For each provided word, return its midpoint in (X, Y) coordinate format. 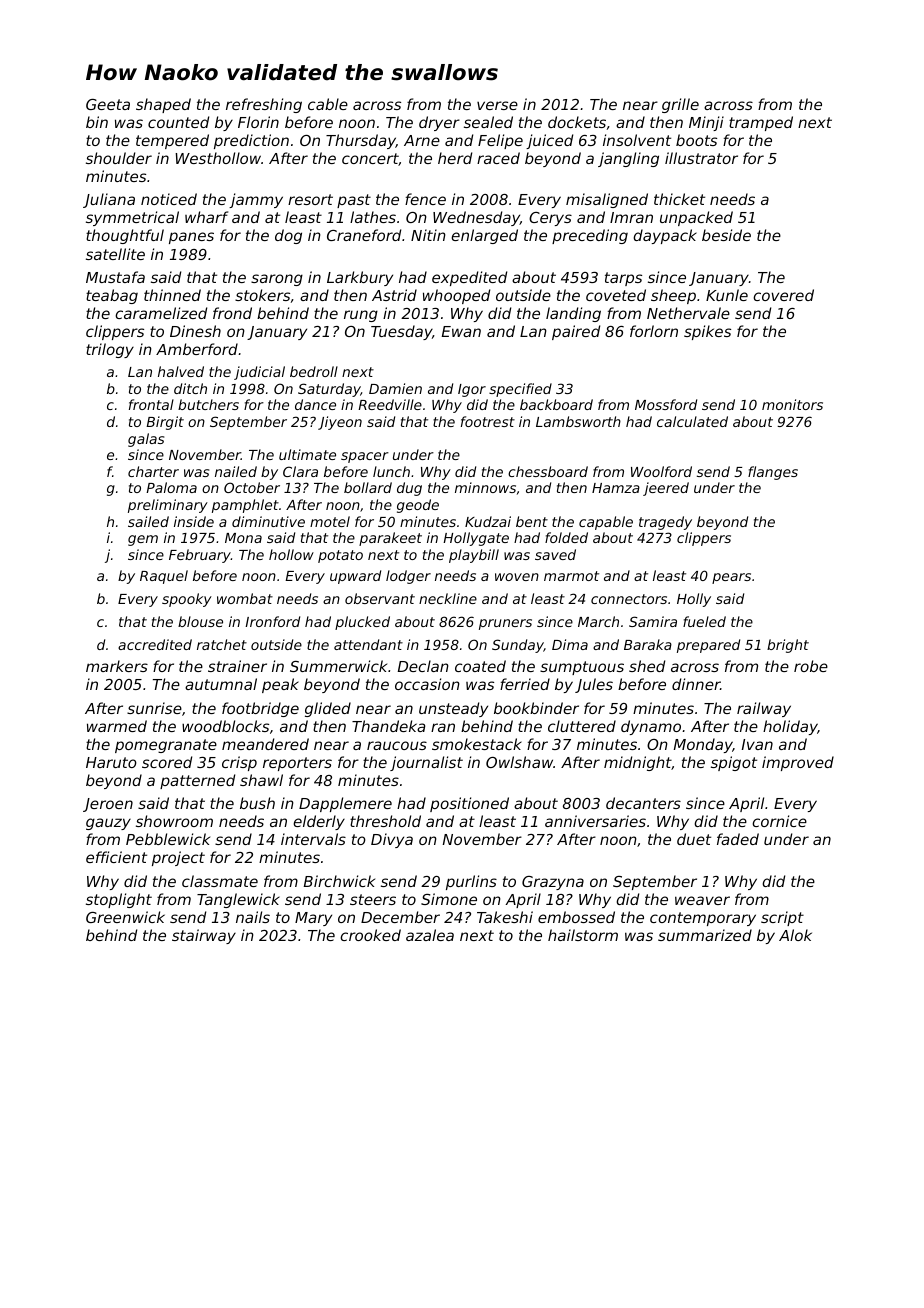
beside (726, 235)
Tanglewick (238, 900)
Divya (392, 840)
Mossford (666, 404)
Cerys (550, 219)
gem (143, 540)
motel (330, 521)
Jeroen (108, 805)
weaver (702, 900)
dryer (439, 123)
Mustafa (115, 277)
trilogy (110, 350)
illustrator (701, 158)
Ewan (461, 331)
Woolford (661, 471)
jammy (256, 200)
